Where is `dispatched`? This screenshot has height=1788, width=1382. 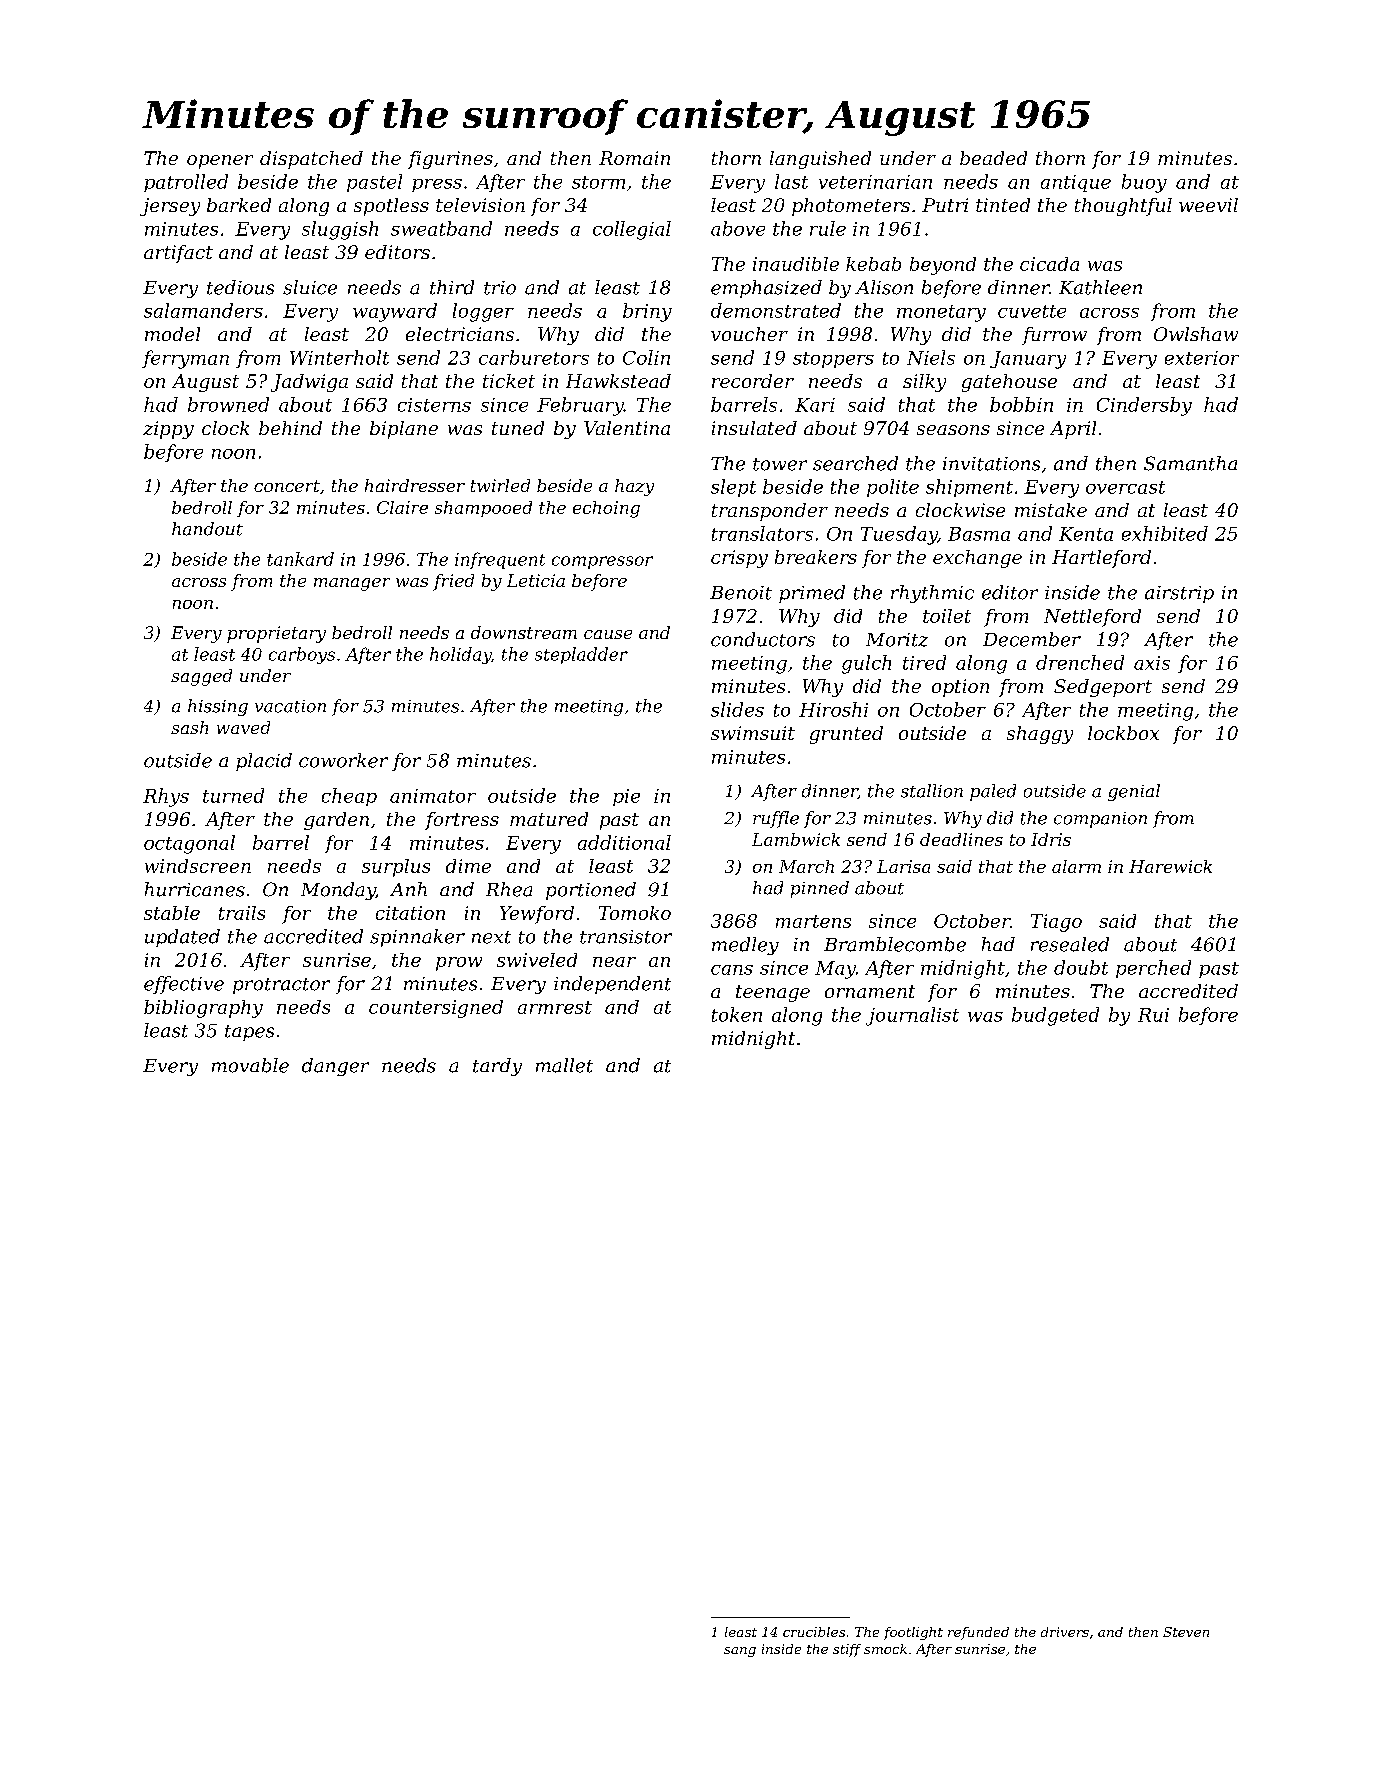 dispatched is located at coordinates (311, 160).
